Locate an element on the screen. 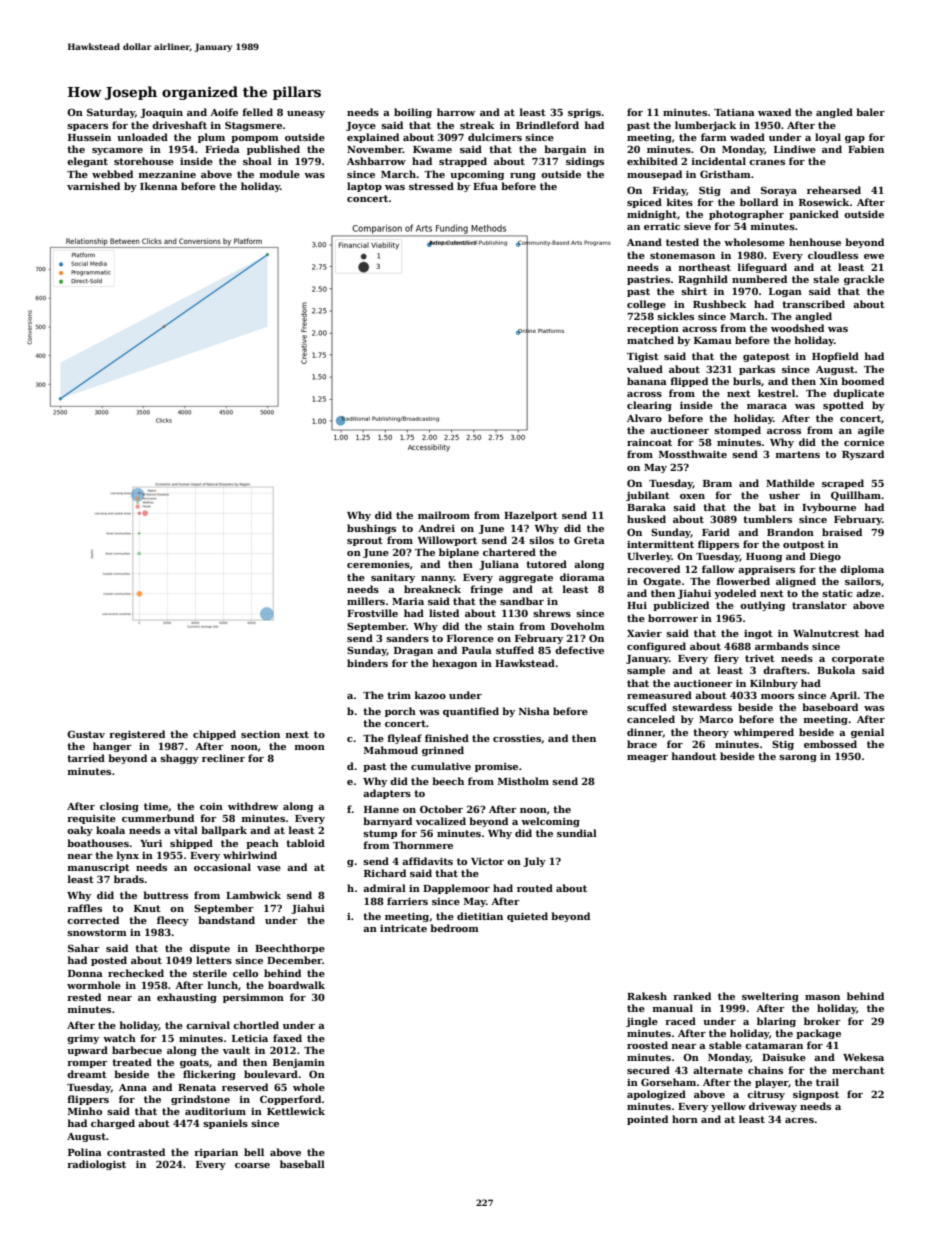 The width and height of the screenshot is (952, 1233). varnished is located at coordinates (93, 186).
